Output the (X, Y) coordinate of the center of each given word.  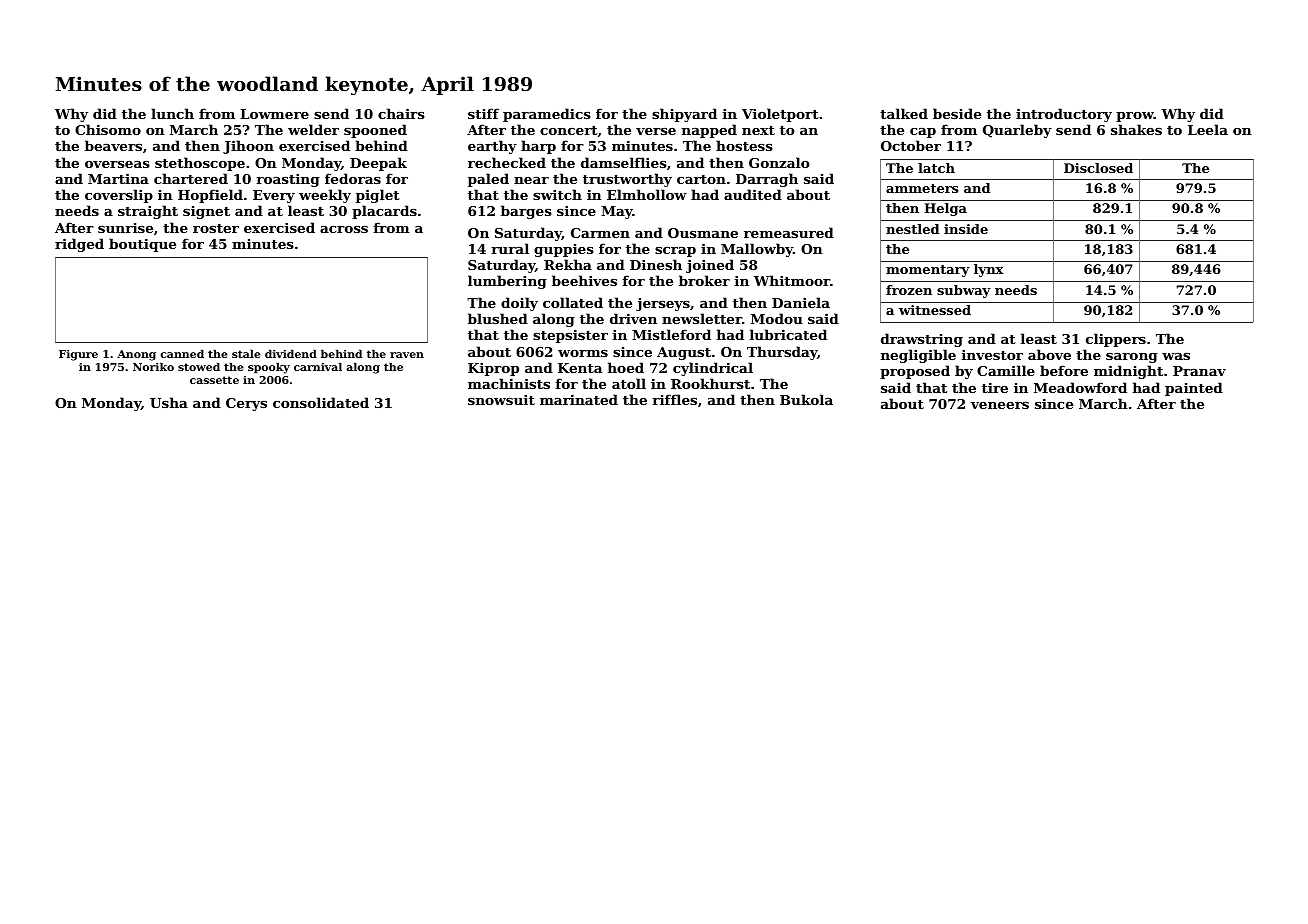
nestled (912, 229)
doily (519, 304)
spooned (375, 131)
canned (182, 353)
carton (701, 179)
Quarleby (1017, 131)
